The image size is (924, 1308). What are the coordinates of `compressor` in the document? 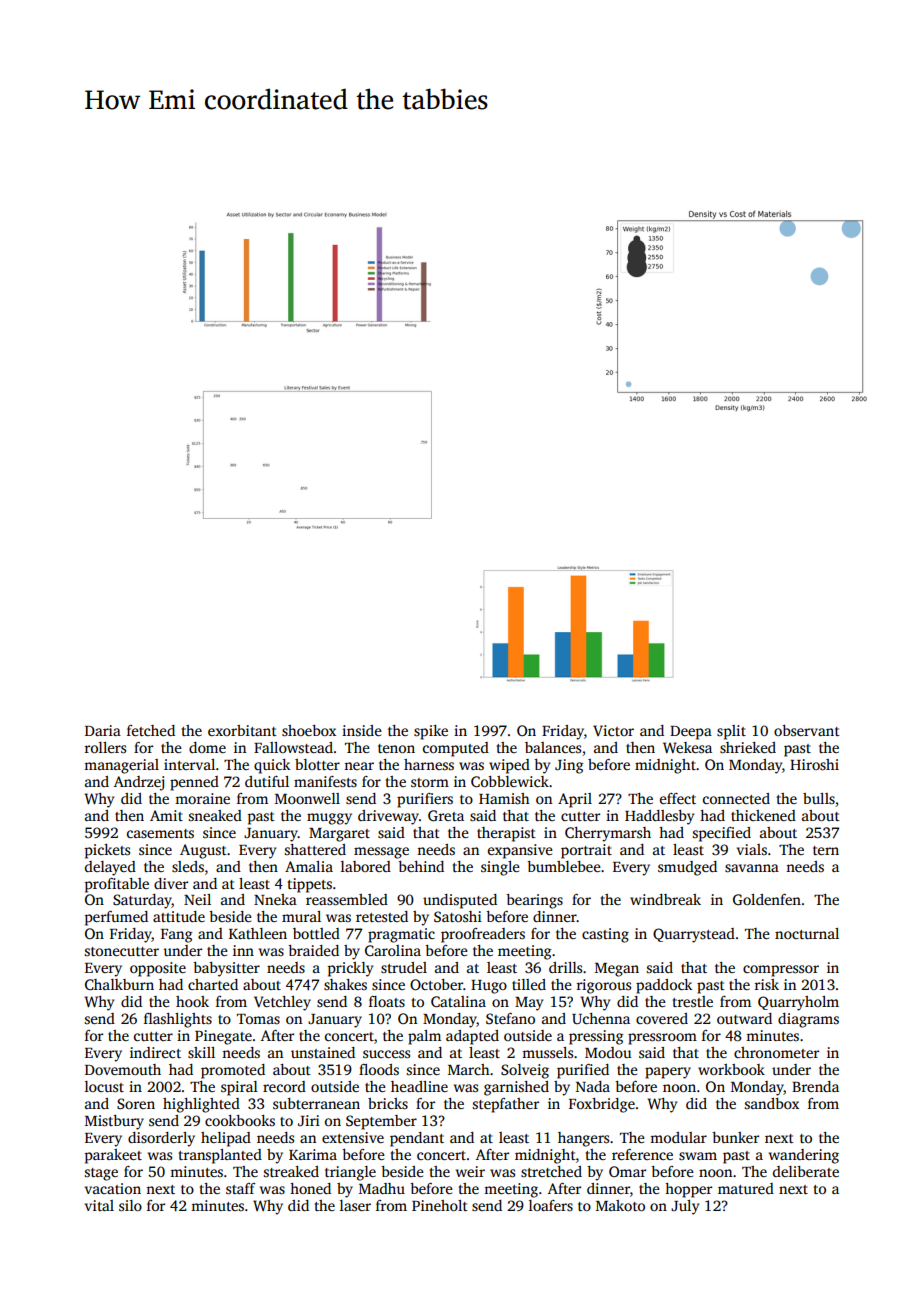 It's located at (781, 971).
